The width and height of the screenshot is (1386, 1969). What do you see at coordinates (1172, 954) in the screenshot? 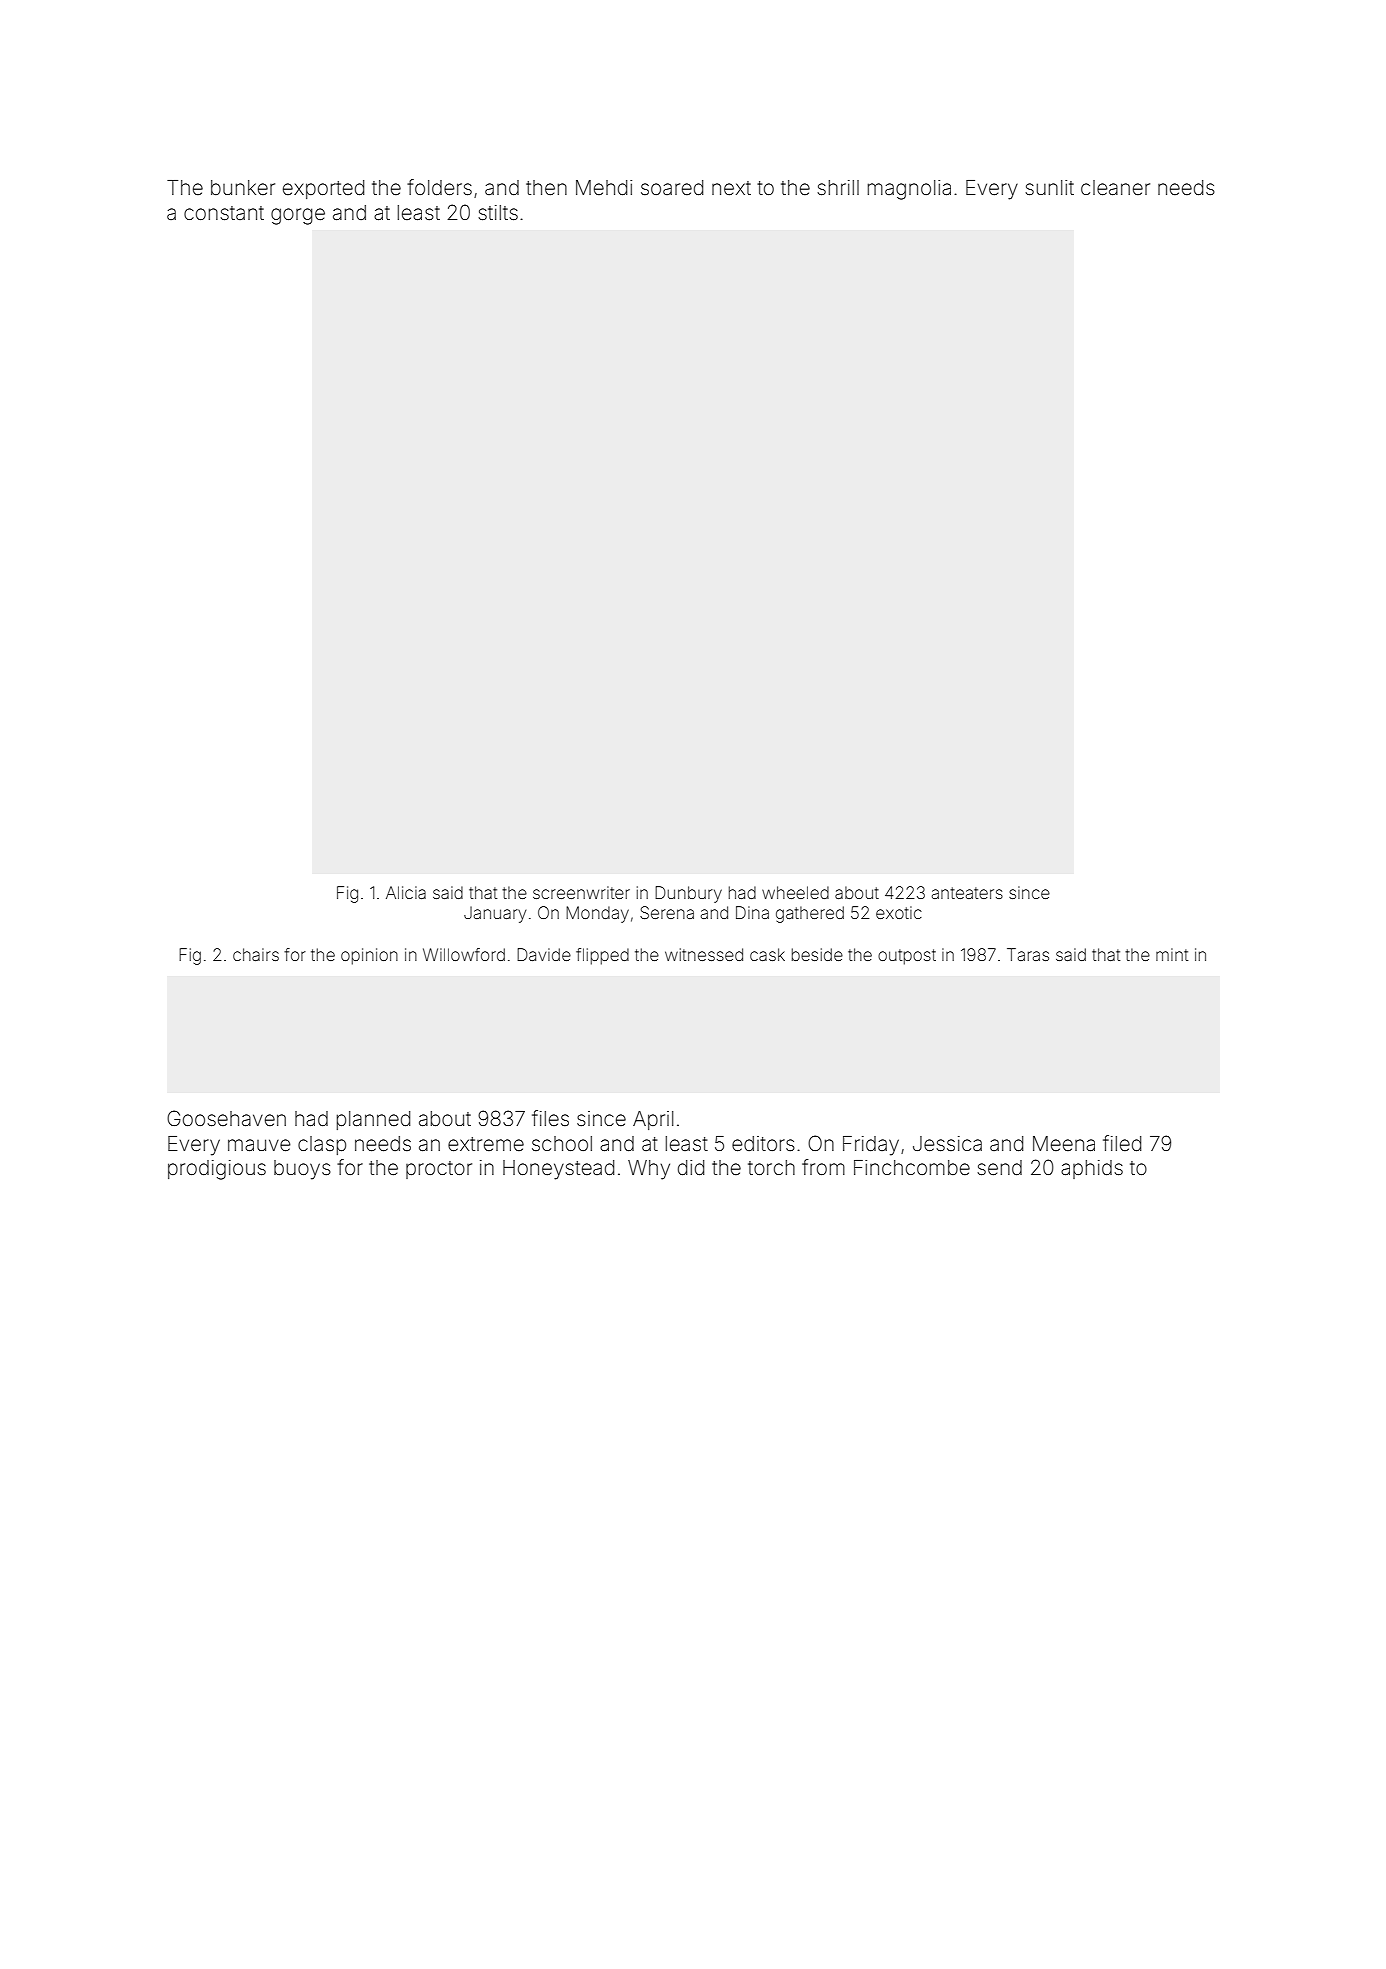
I see `mint` at bounding box center [1172, 954].
